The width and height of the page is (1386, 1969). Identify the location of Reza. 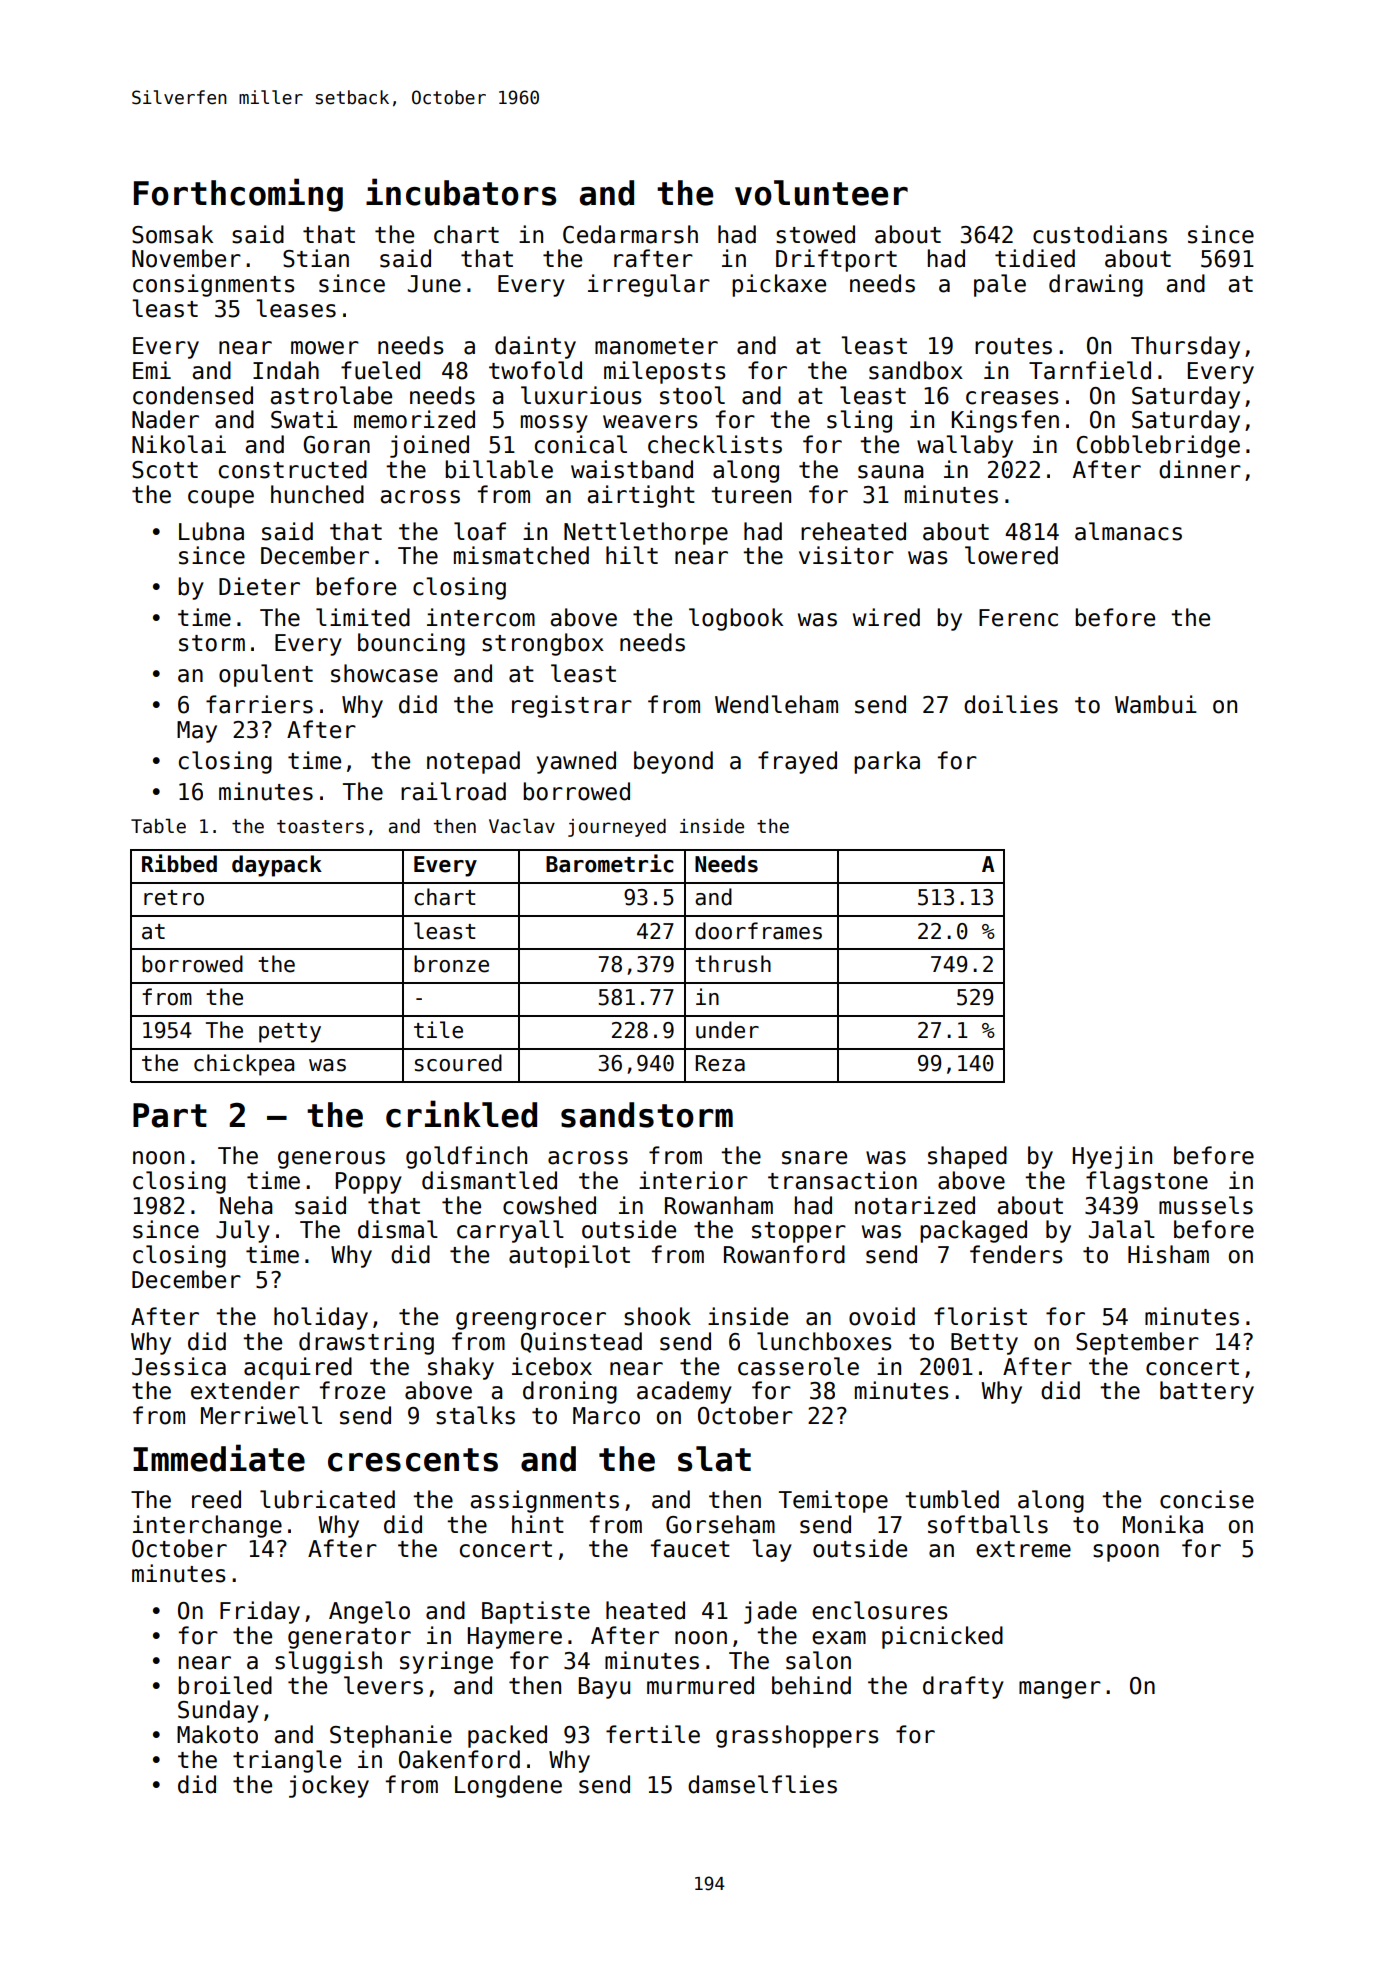
(720, 1063).
